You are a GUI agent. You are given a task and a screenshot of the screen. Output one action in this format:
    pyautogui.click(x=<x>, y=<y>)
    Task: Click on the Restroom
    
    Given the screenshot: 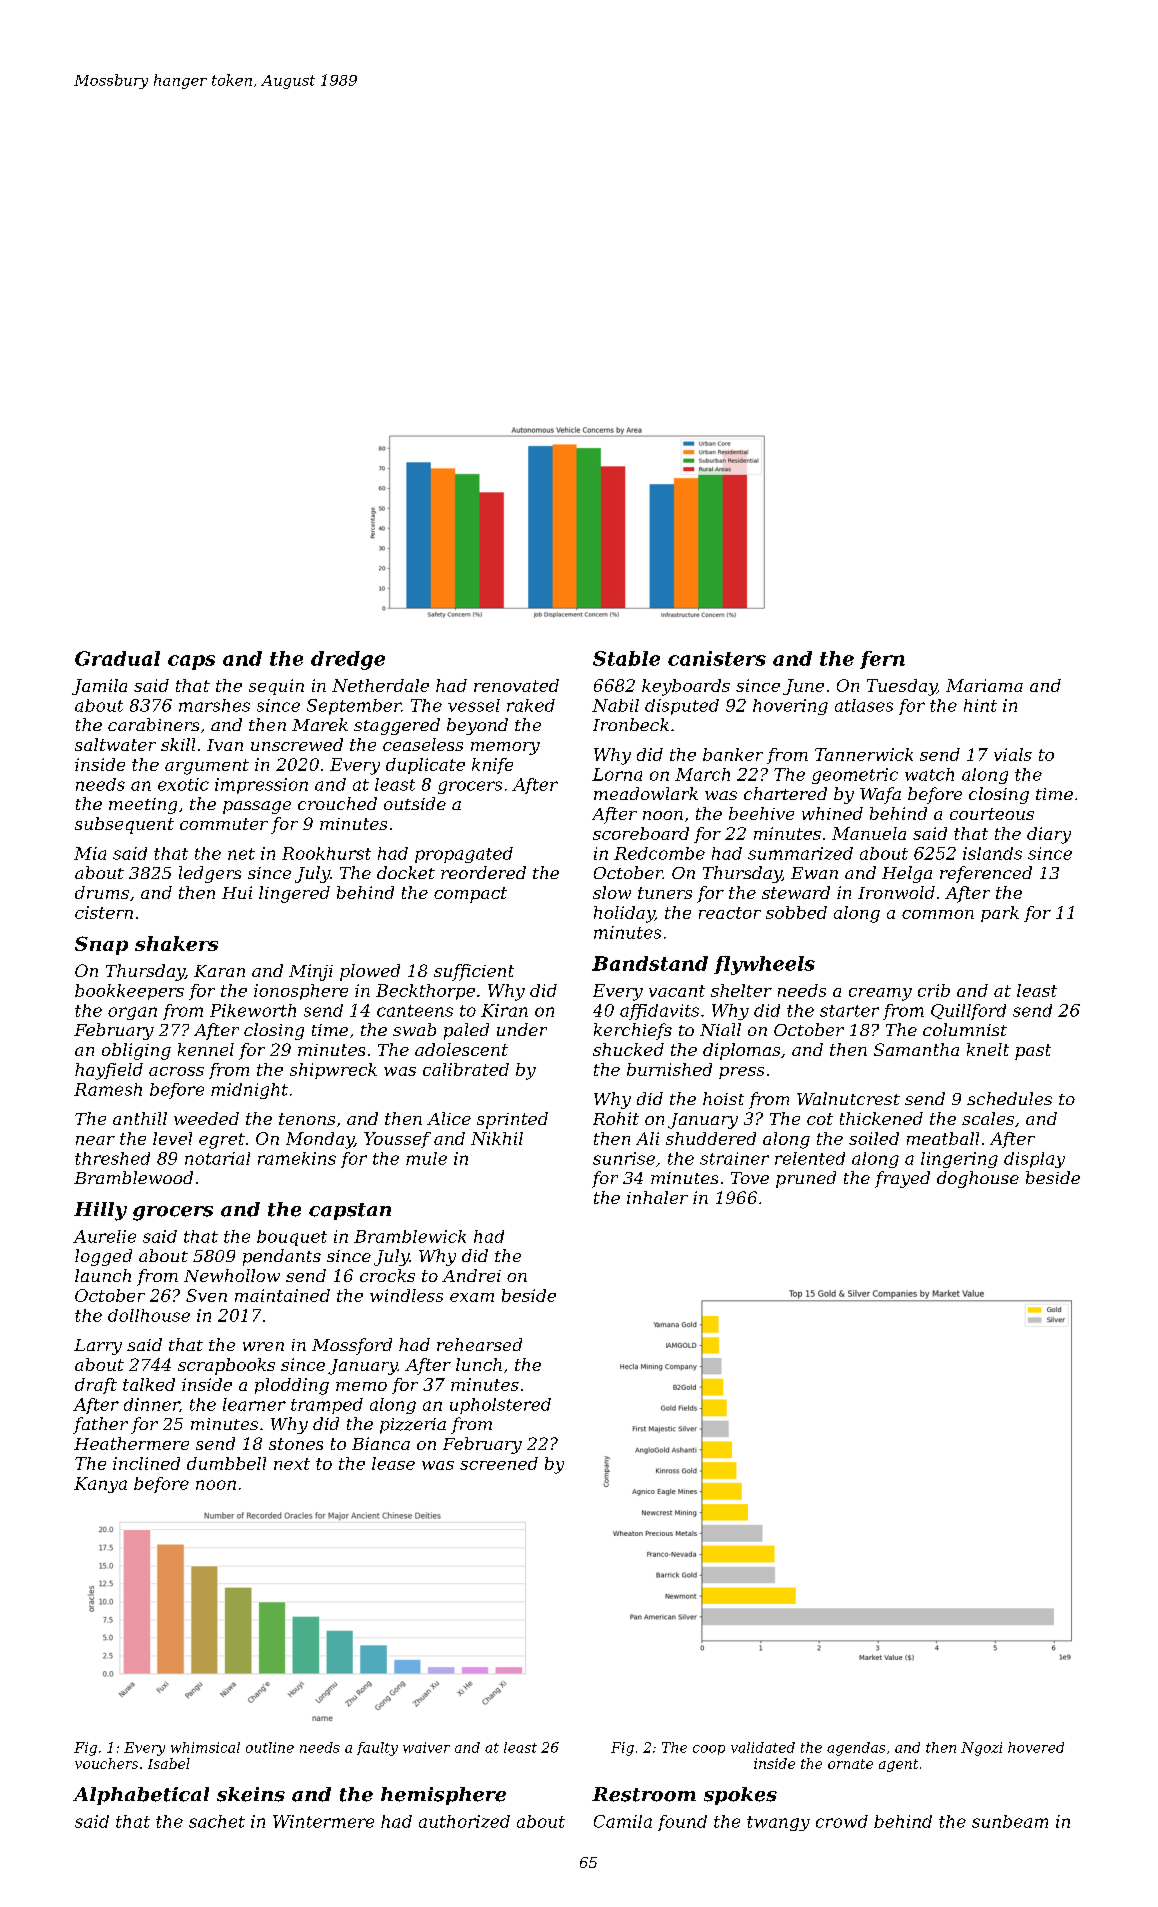 What is the action you would take?
    pyautogui.click(x=644, y=1794)
